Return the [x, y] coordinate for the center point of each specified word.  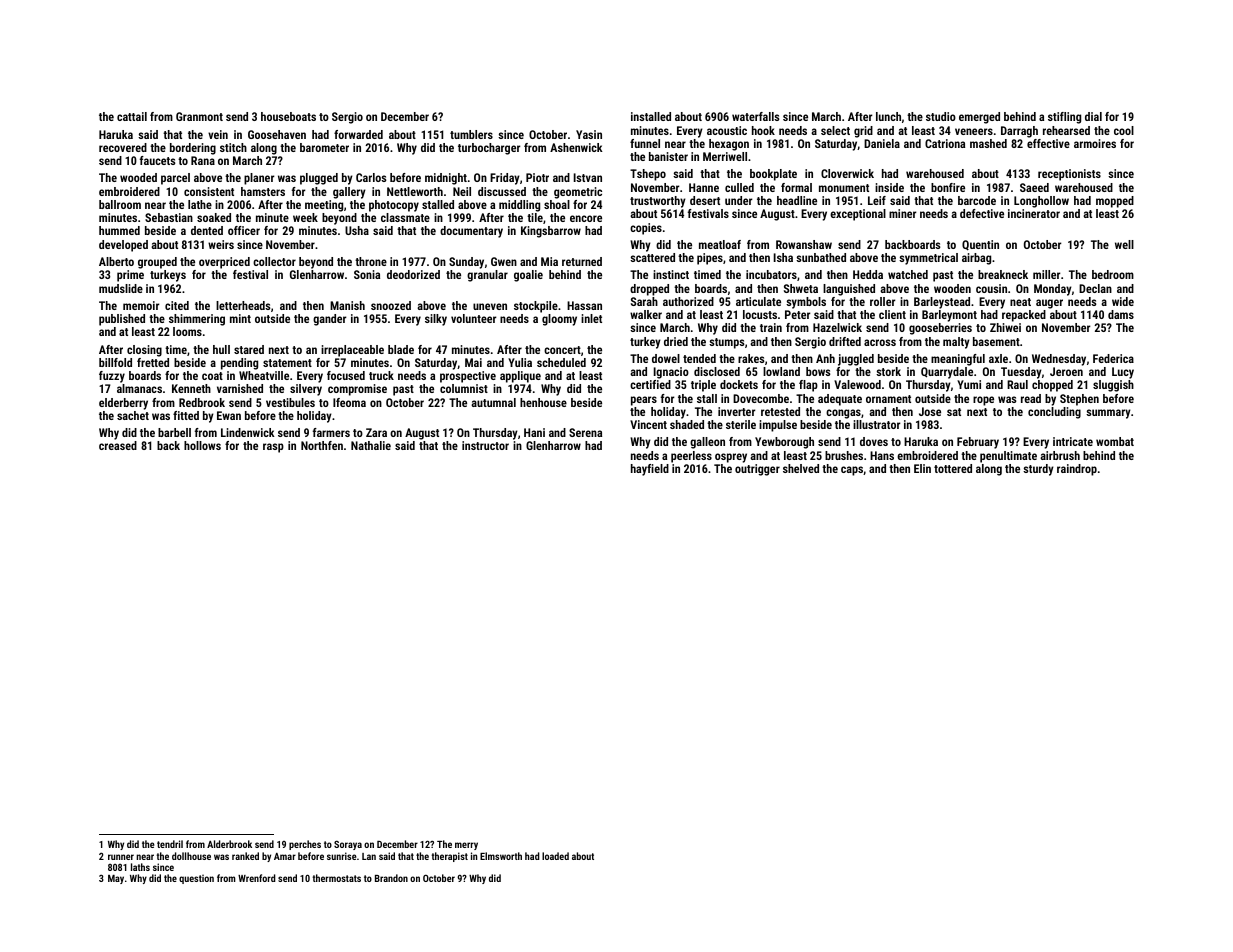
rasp [273, 448]
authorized [688, 301]
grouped [157, 263]
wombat [1115, 441]
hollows [202, 445]
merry [466, 846]
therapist [449, 857]
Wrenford [257, 878]
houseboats [288, 116]
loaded [555, 856]
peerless [691, 457]
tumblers [471, 134]
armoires [1095, 143]
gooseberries [940, 329]
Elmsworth [501, 856]
